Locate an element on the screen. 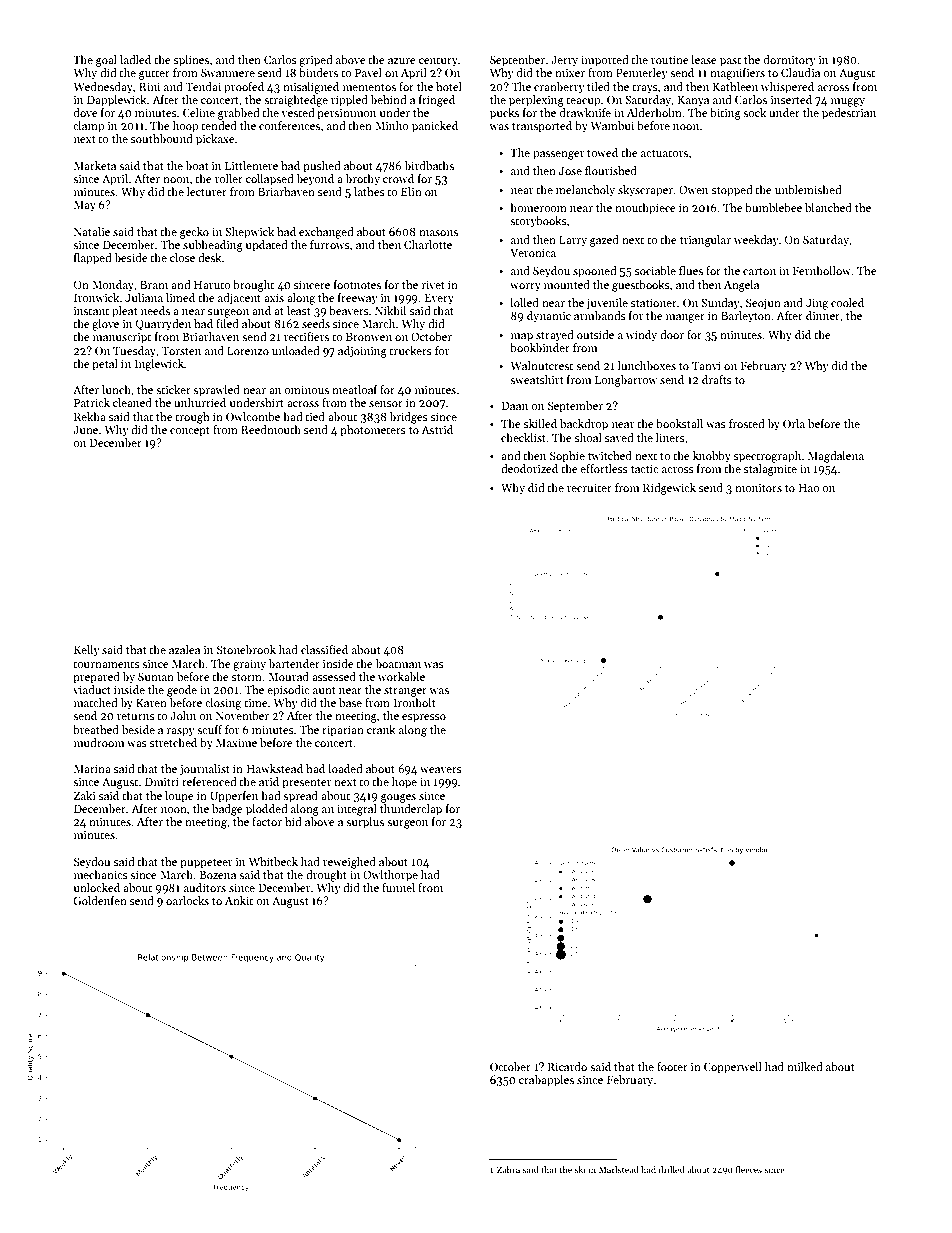  Hao is located at coordinates (809, 488).
